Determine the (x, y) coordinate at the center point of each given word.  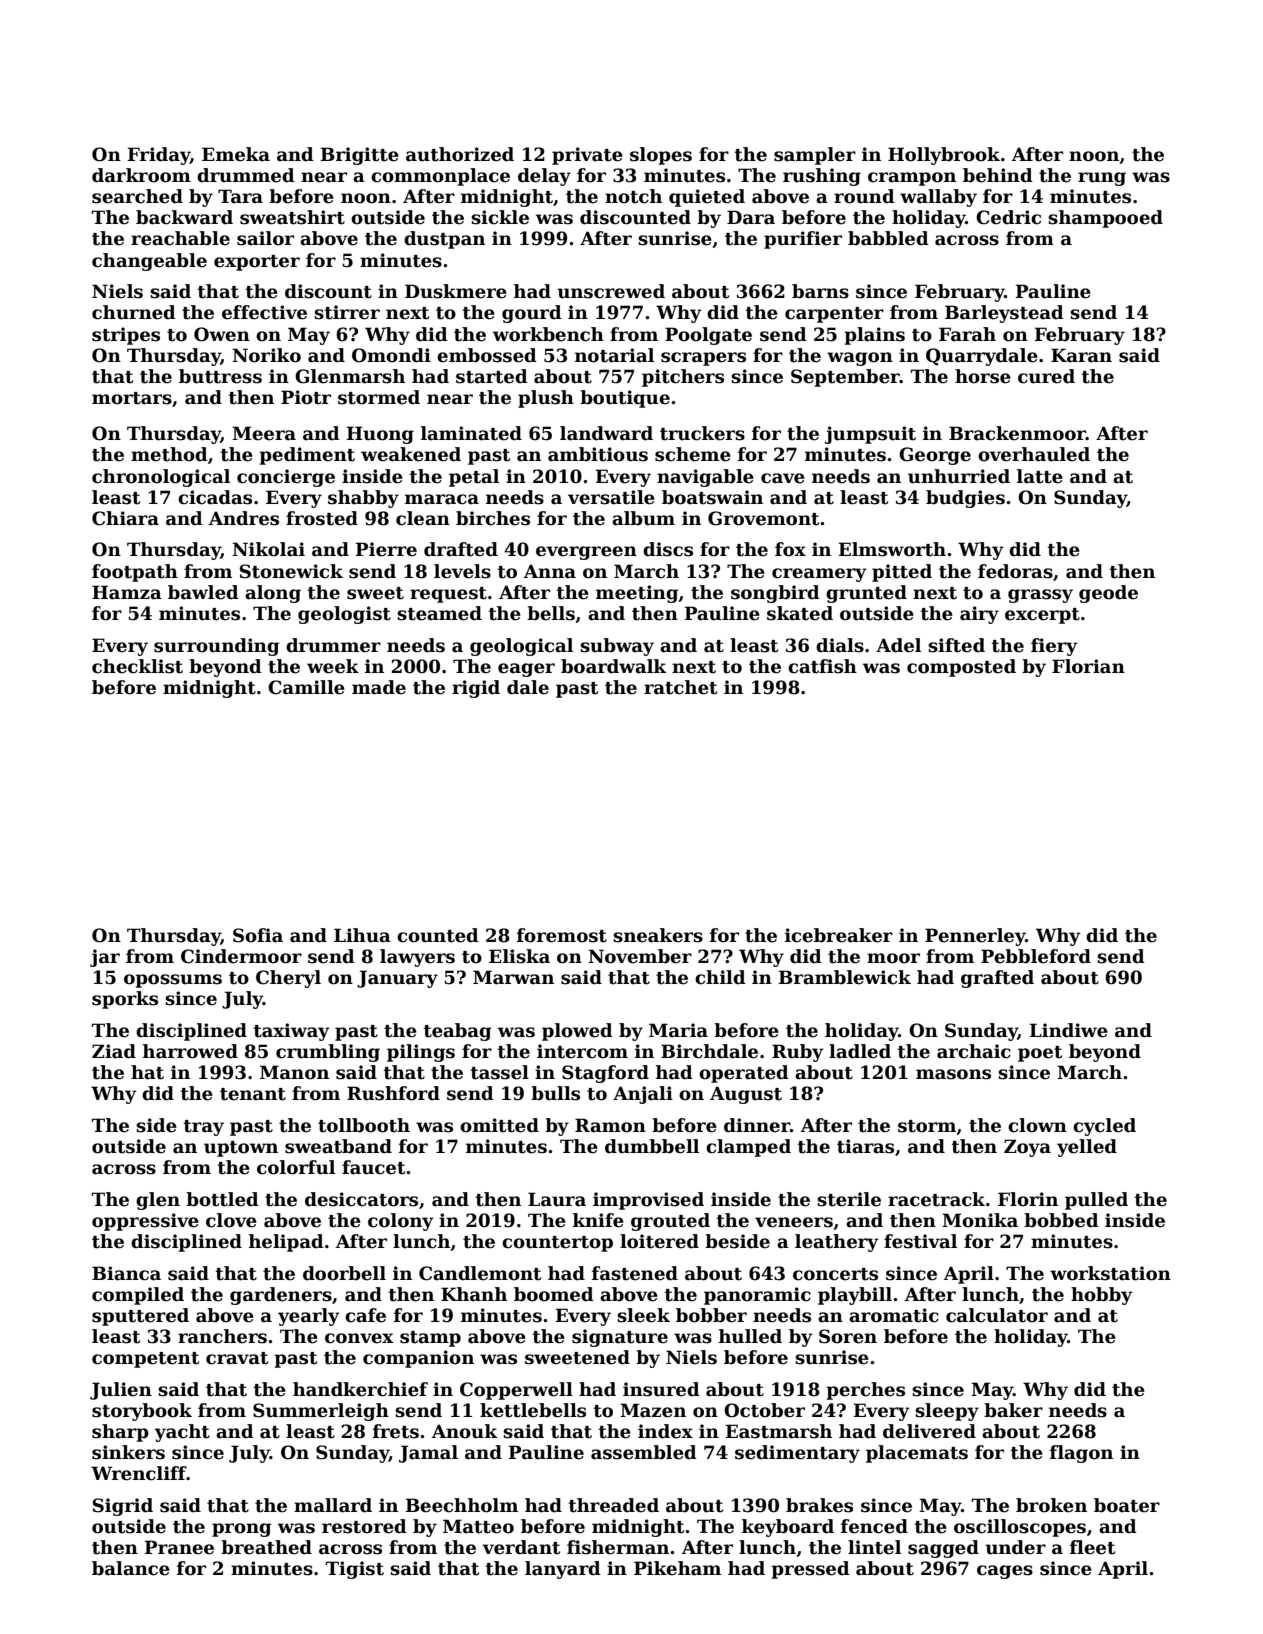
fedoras (1015, 571)
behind (998, 175)
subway (617, 647)
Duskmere (456, 291)
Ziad (114, 1051)
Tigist (355, 1570)
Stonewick (291, 571)
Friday (158, 156)
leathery (837, 1243)
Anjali (643, 1095)
